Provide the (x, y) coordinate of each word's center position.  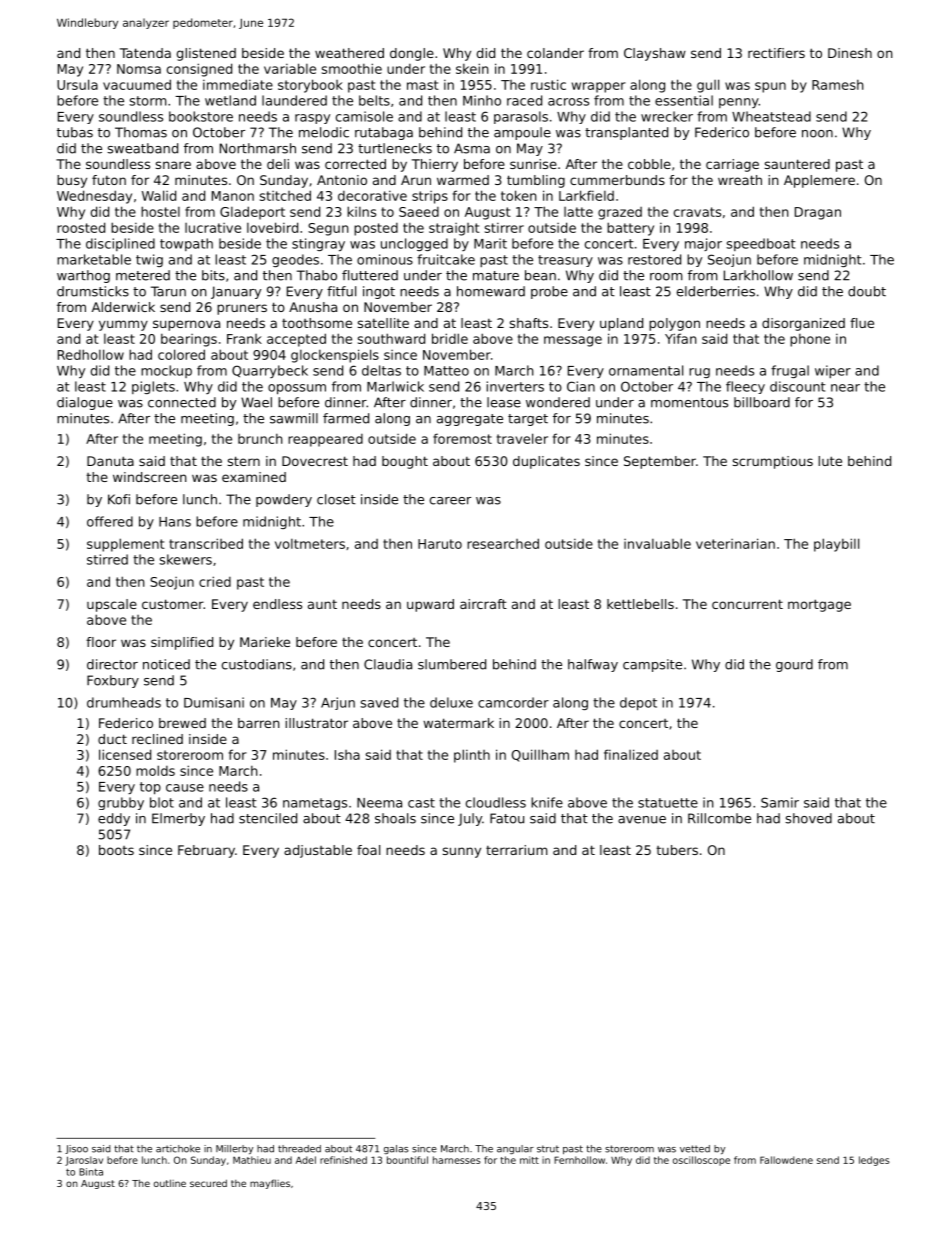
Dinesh (850, 53)
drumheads (124, 702)
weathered (349, 53)
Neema (379, 803)
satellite (383, 323)
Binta (91, 1172)
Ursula (77, 84)
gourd (794, 665)
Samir (780, 802)
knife (547, 802)
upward (430, 605)
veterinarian (735, 543)
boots (116, 850)
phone (810, 340)
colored (181, 354)
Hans (175, 522)
